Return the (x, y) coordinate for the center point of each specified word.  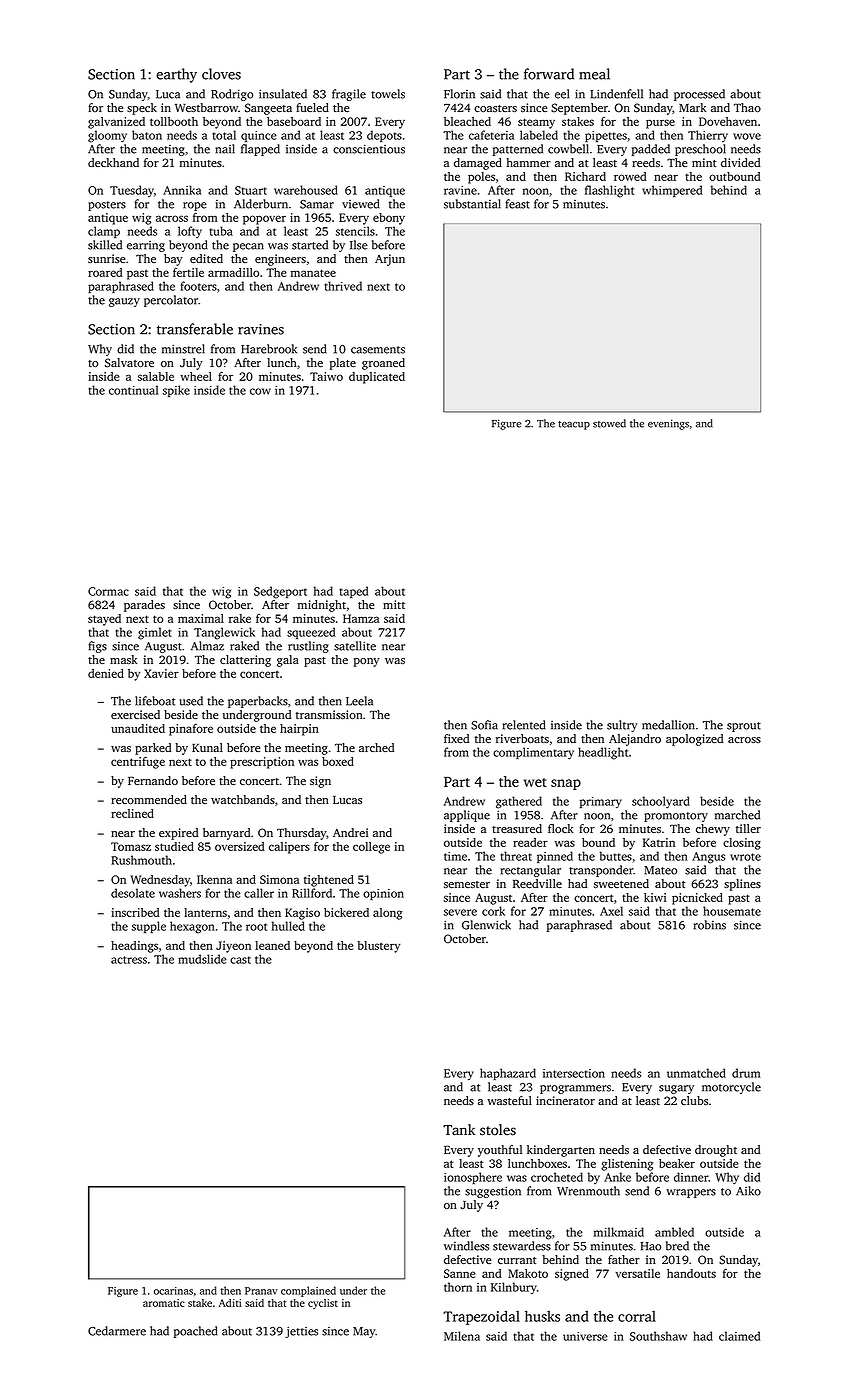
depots (384, 136)
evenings (668, 424)
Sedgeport (280, 592)
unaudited (138, 728)
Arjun (390, 260)
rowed (630, 176)
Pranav (261, 1291)
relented (524, 725)
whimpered (672, 191)
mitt (394, 604)
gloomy (107, 136)
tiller (748, 828)
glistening (627, 1165)
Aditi (230, 1303)
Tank (459, 1129)
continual (133, 390)
